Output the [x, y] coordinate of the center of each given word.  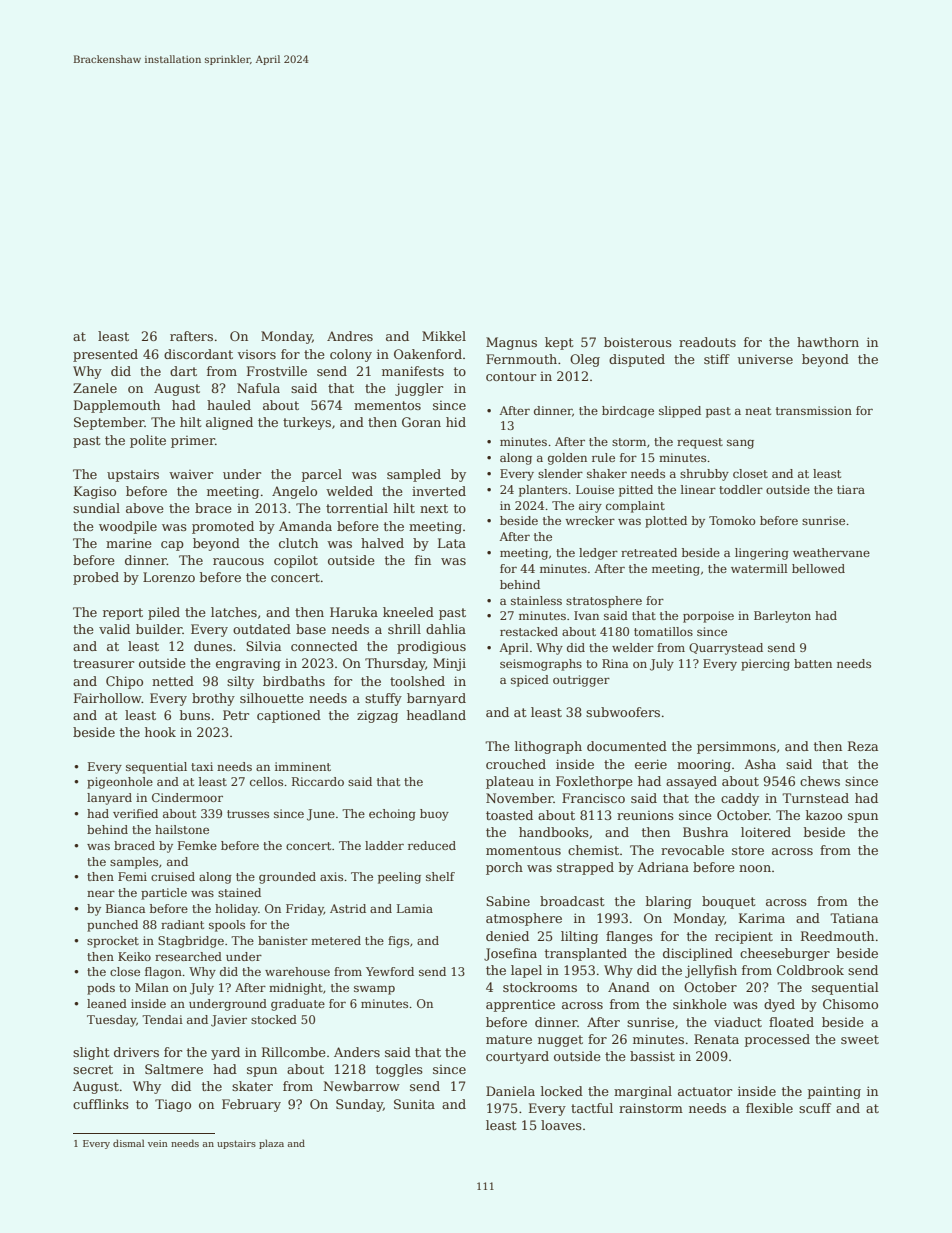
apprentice [520, 1005]
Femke [197, 845]
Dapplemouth [117, 406]
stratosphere [604, 602]
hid [456, 422]
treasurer [103, 663]
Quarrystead [726, 649]
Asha [760, 764]
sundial [96, 508]
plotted [666, 522]
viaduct [738, 1022]
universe [765, 359]
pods [101, 989]
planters [543, 491]
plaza [271, 1144]
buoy [434, 815]
